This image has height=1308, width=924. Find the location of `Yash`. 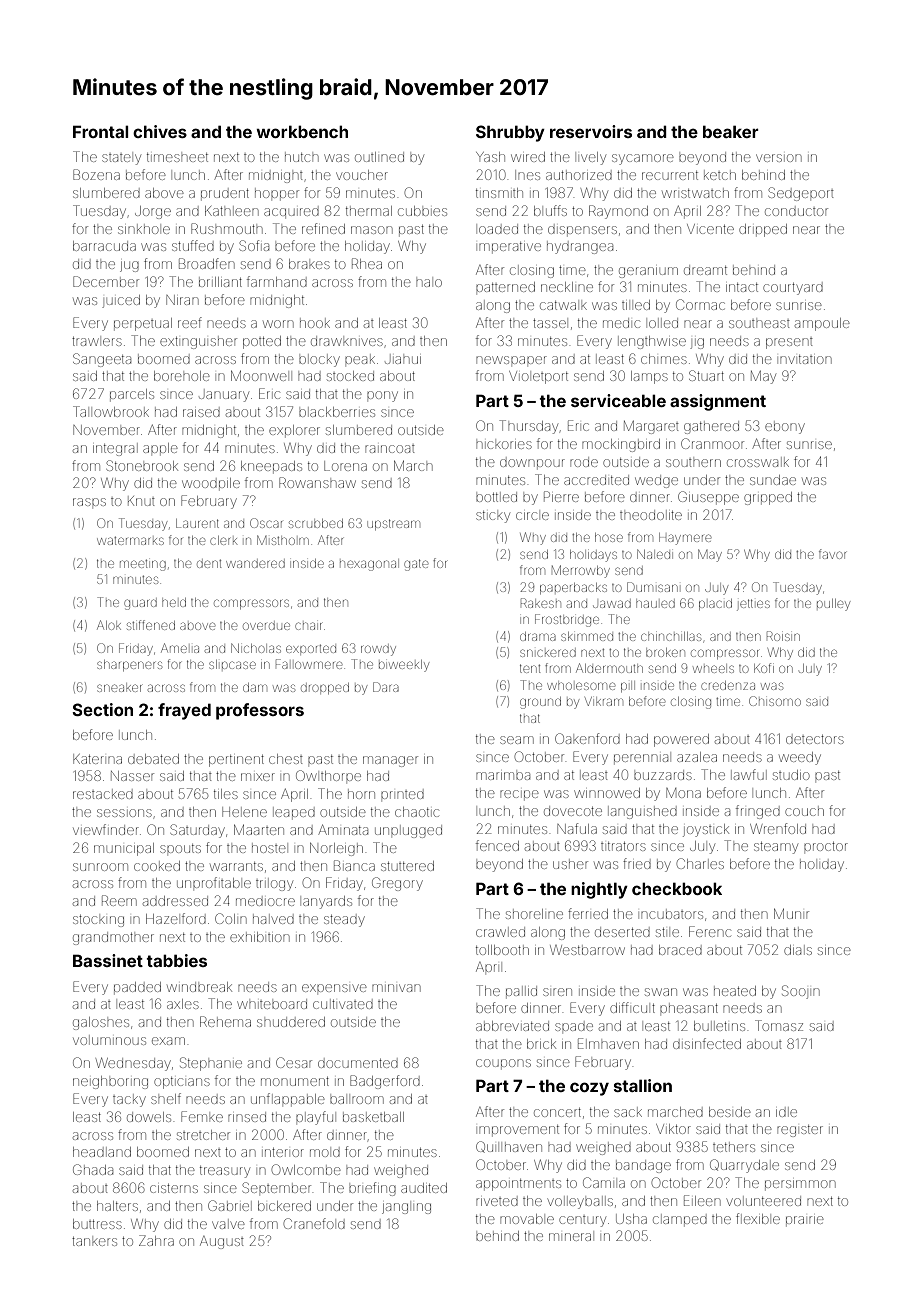

Yash is located at coordinates (490, 157).
